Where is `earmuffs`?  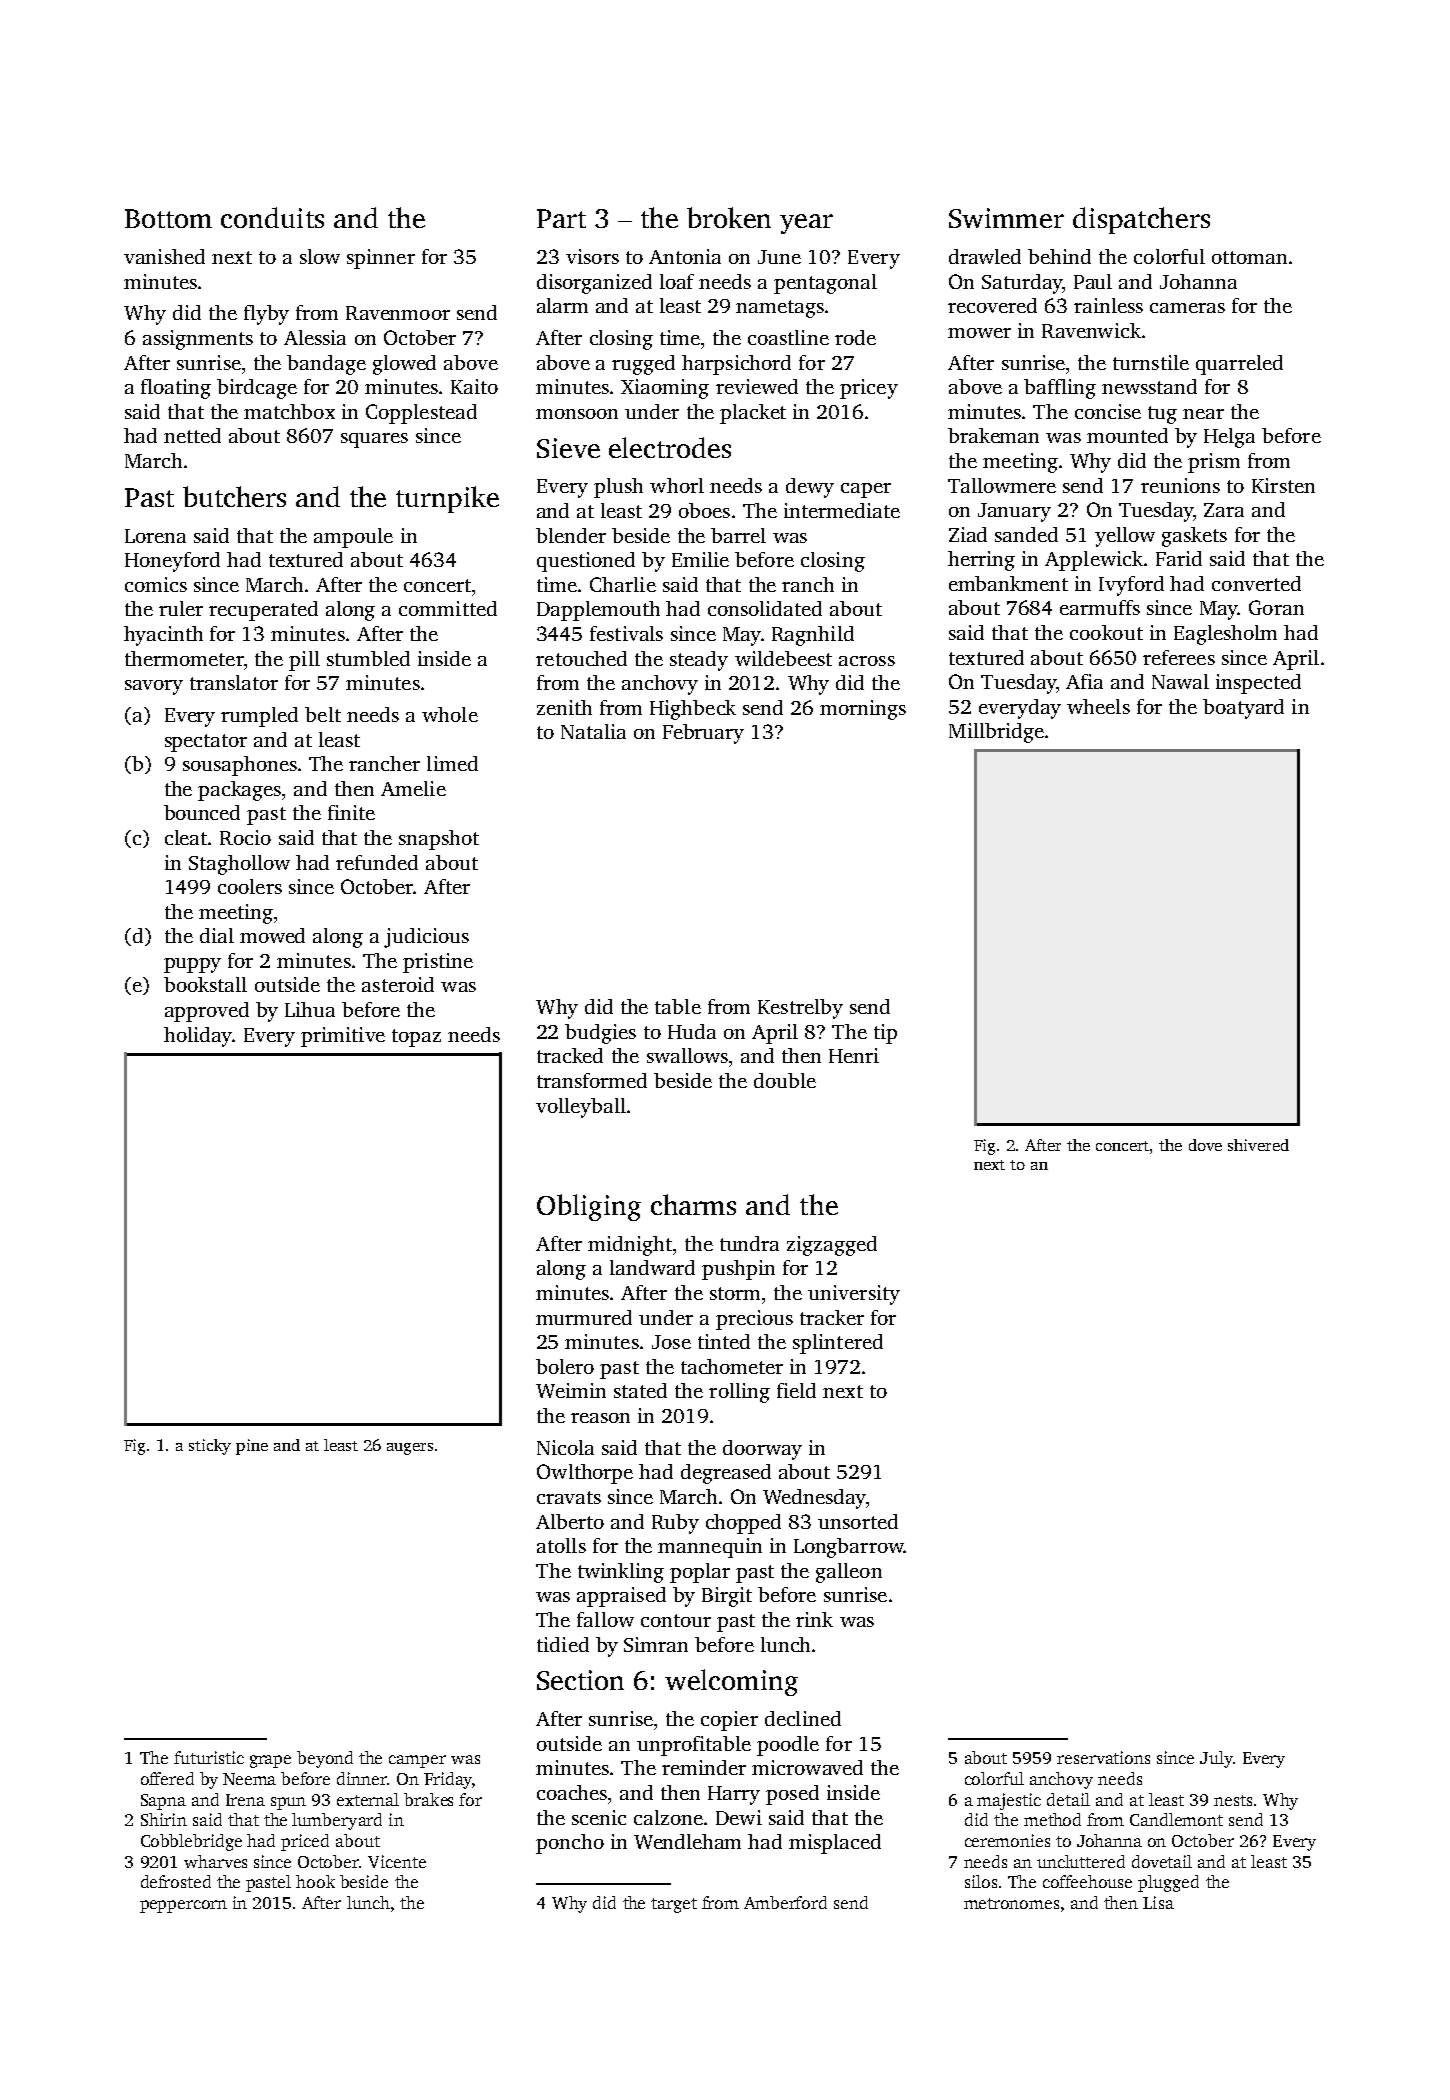
earmuffs is located at coordinates (1100, 607).
